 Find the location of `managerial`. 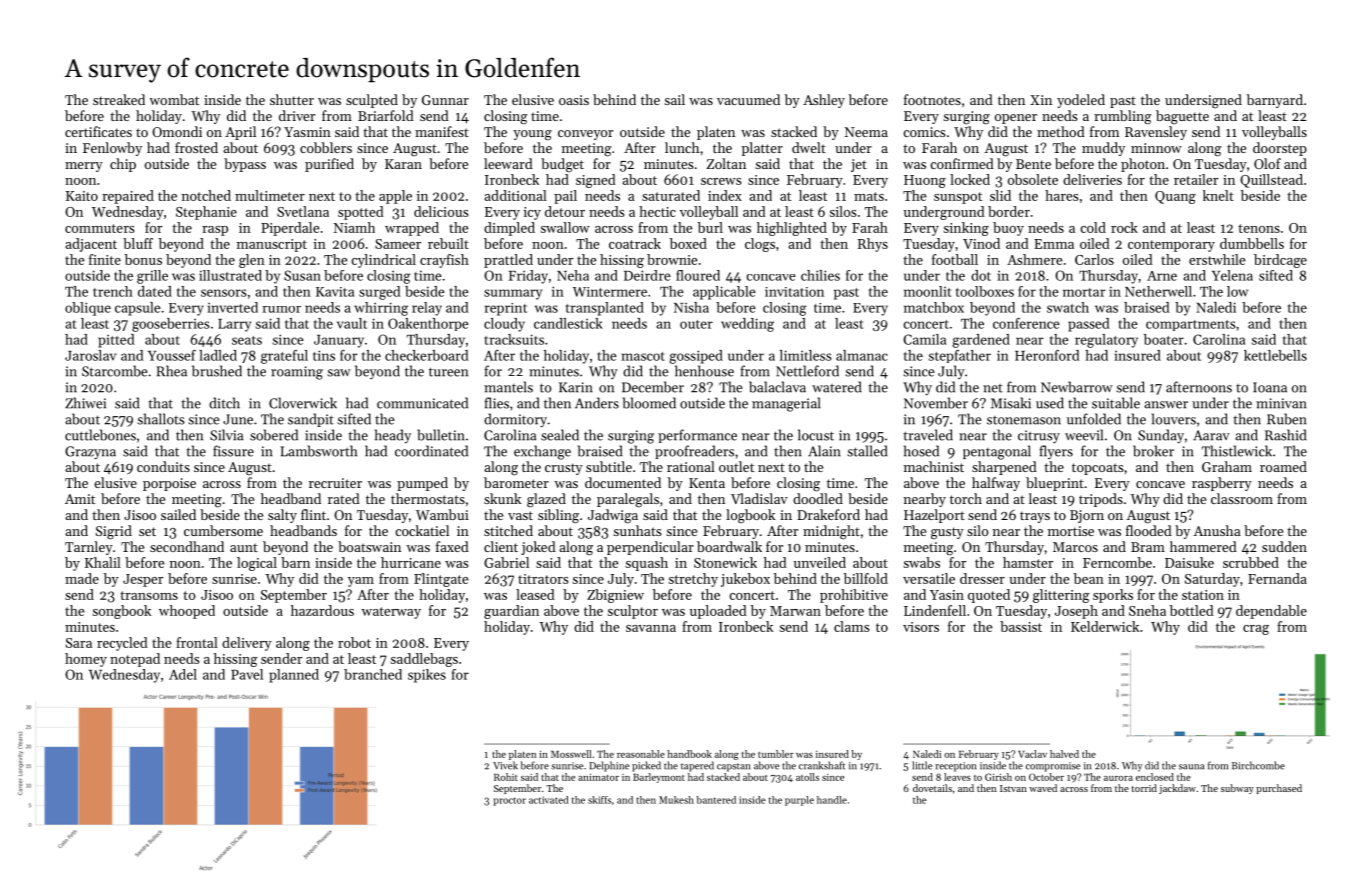

managerial is located at coordinates (786, 404).
